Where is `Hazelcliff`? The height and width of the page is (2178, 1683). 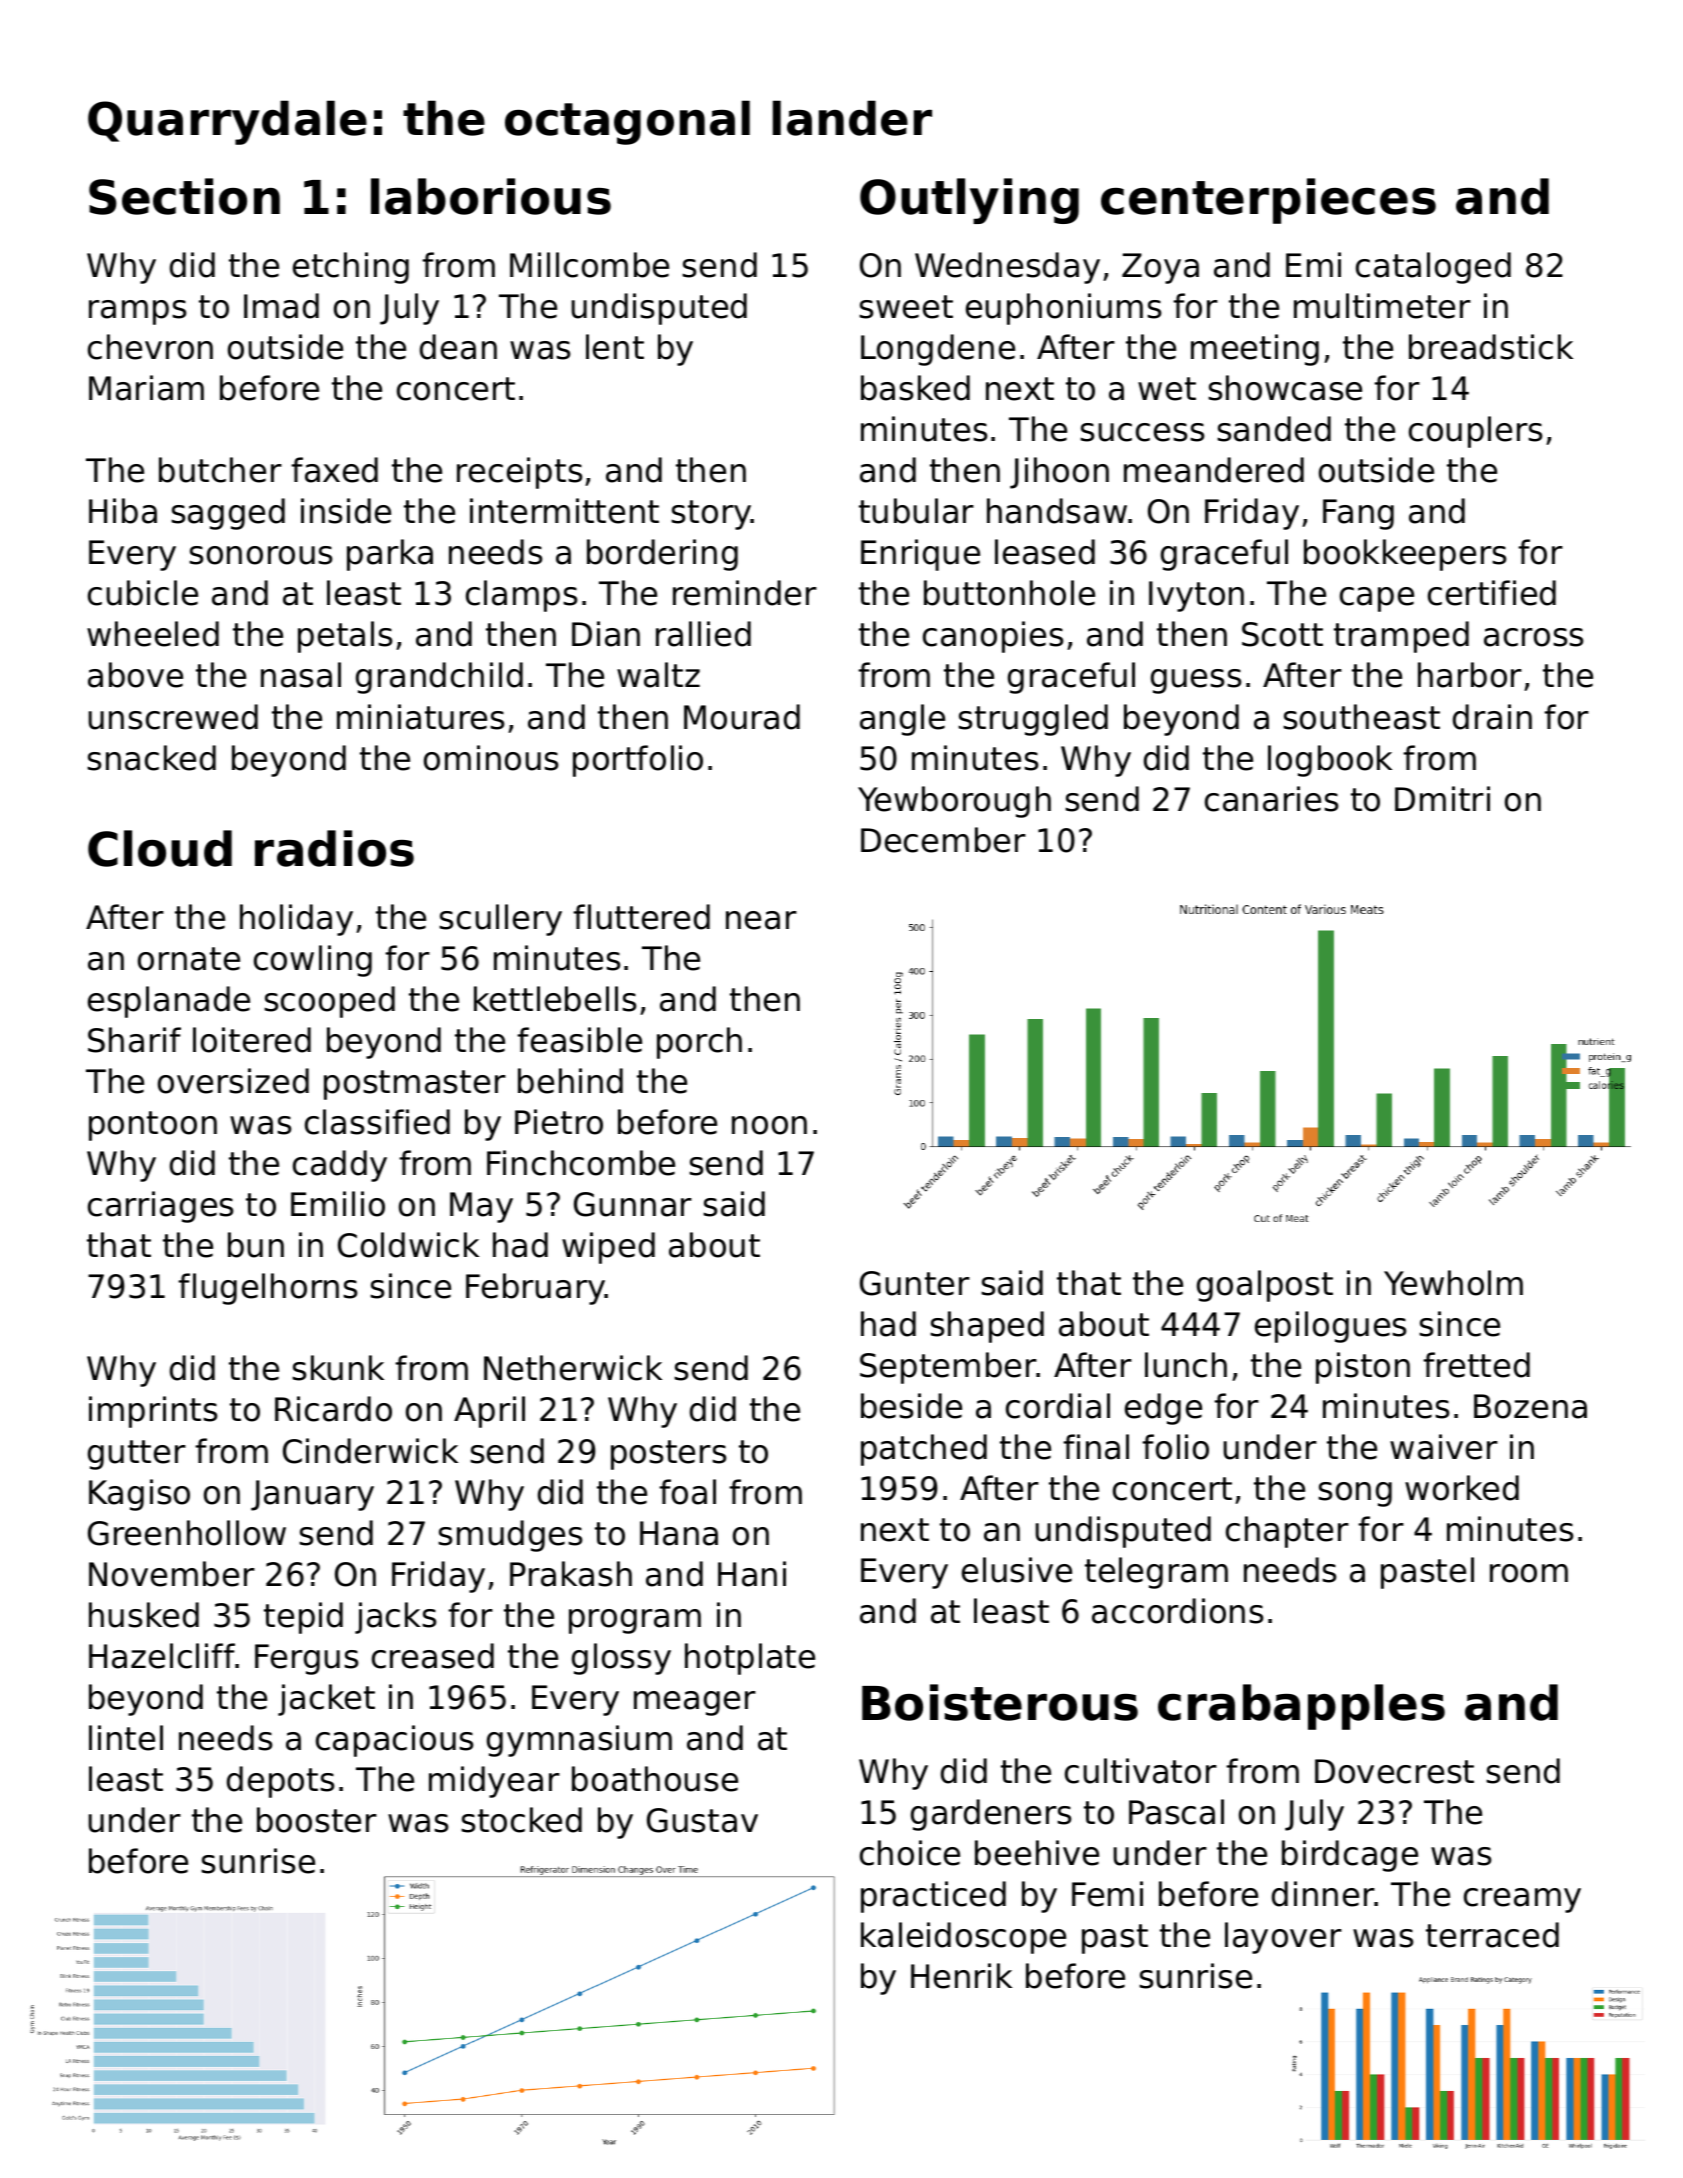 Hazelcliff is located at coordinates (162, 1656).
